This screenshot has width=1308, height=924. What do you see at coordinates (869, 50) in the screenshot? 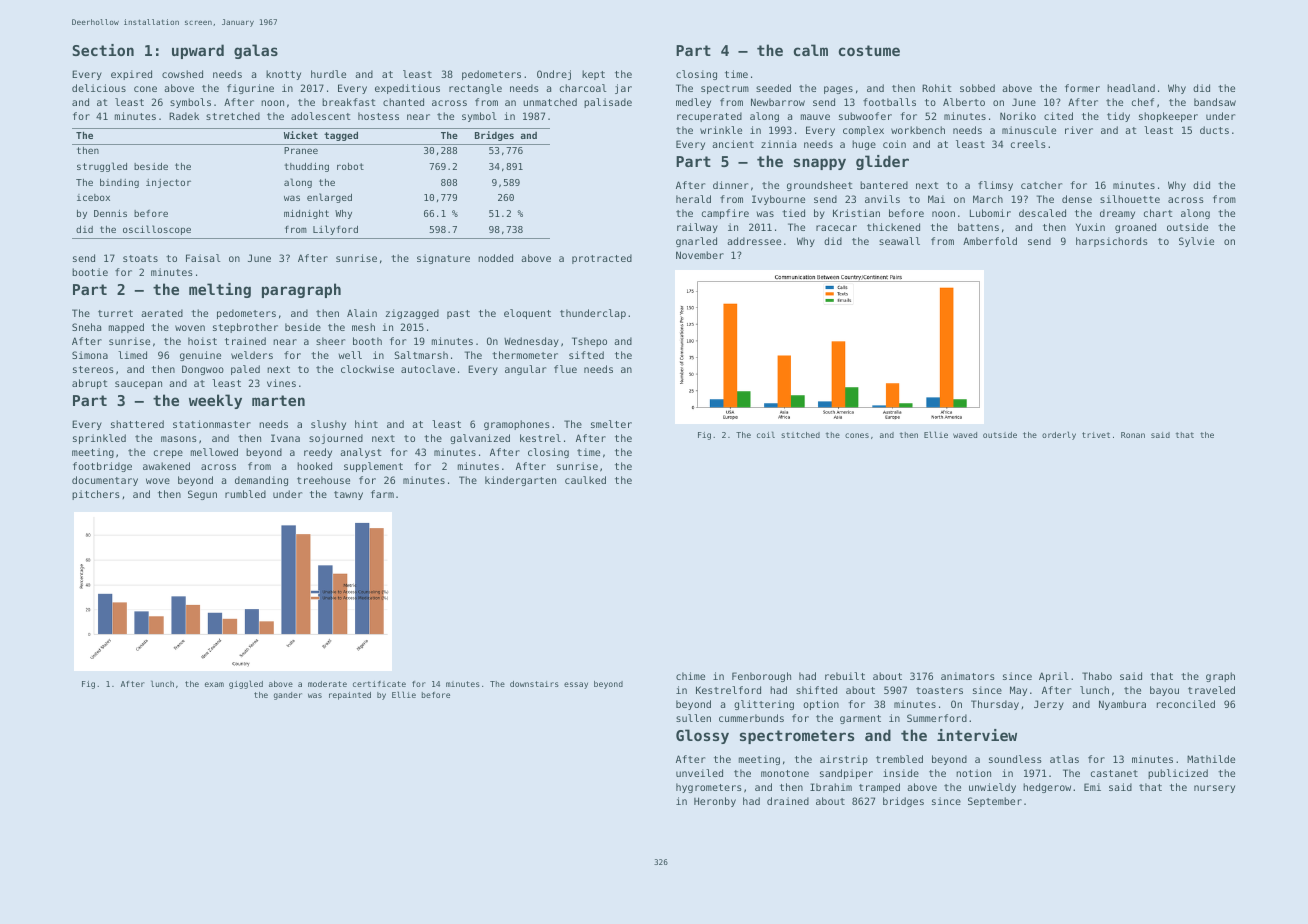
I see `costume` at bounding box center [869, 50].
